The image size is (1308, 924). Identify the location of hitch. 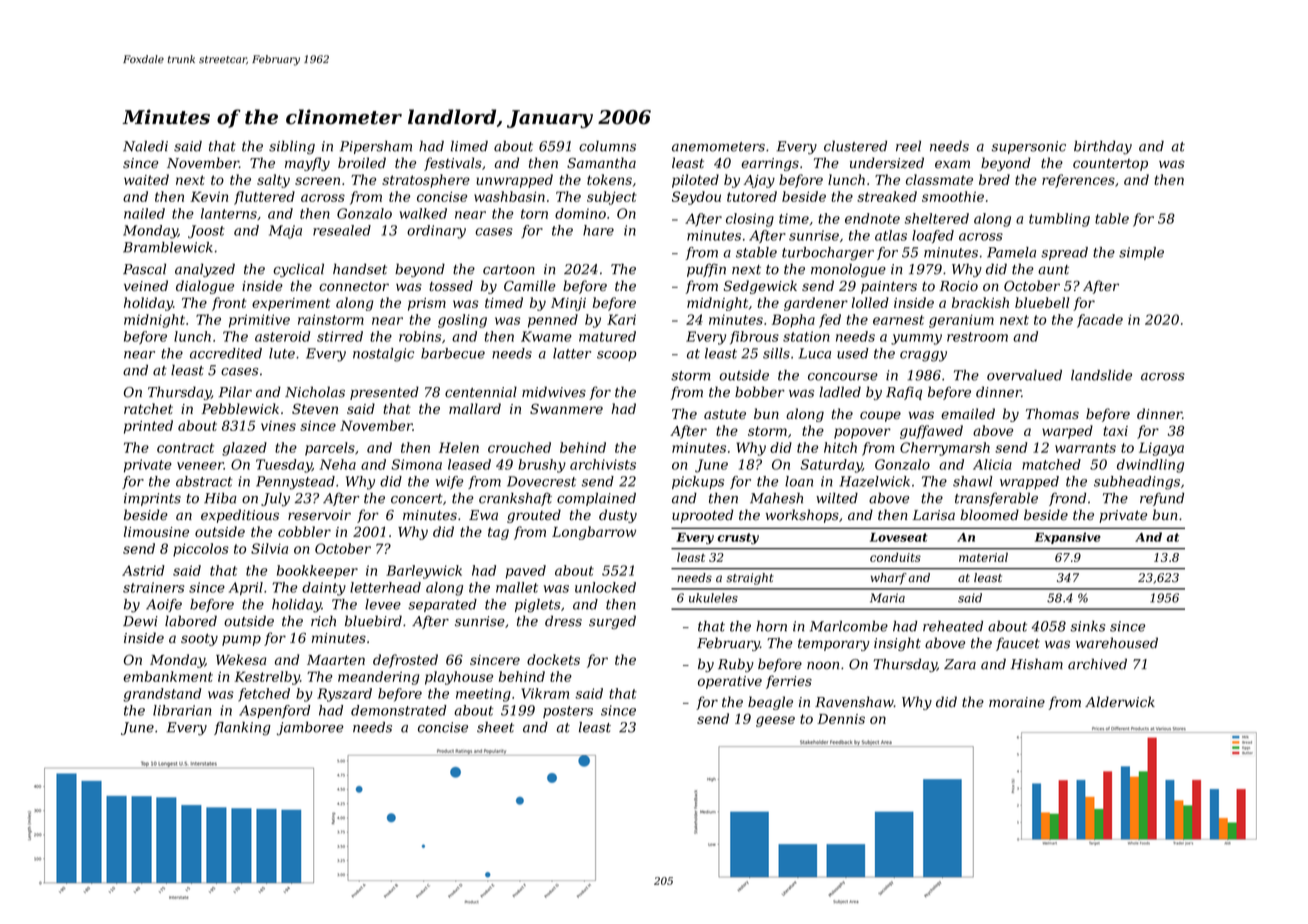
(840, 447).
